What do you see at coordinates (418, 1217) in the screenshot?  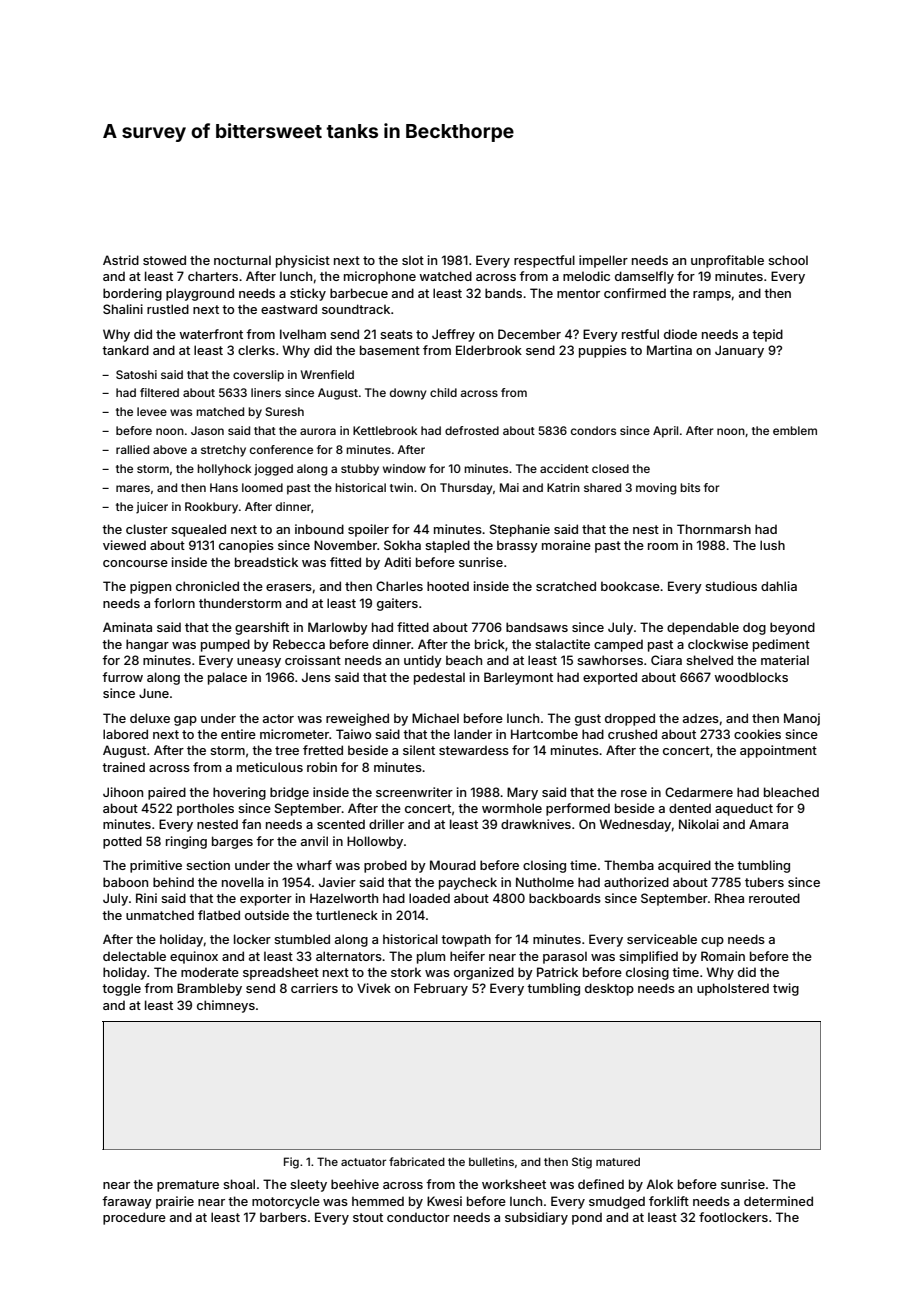 I see `conductor` at bounding box center [418, 1217].
